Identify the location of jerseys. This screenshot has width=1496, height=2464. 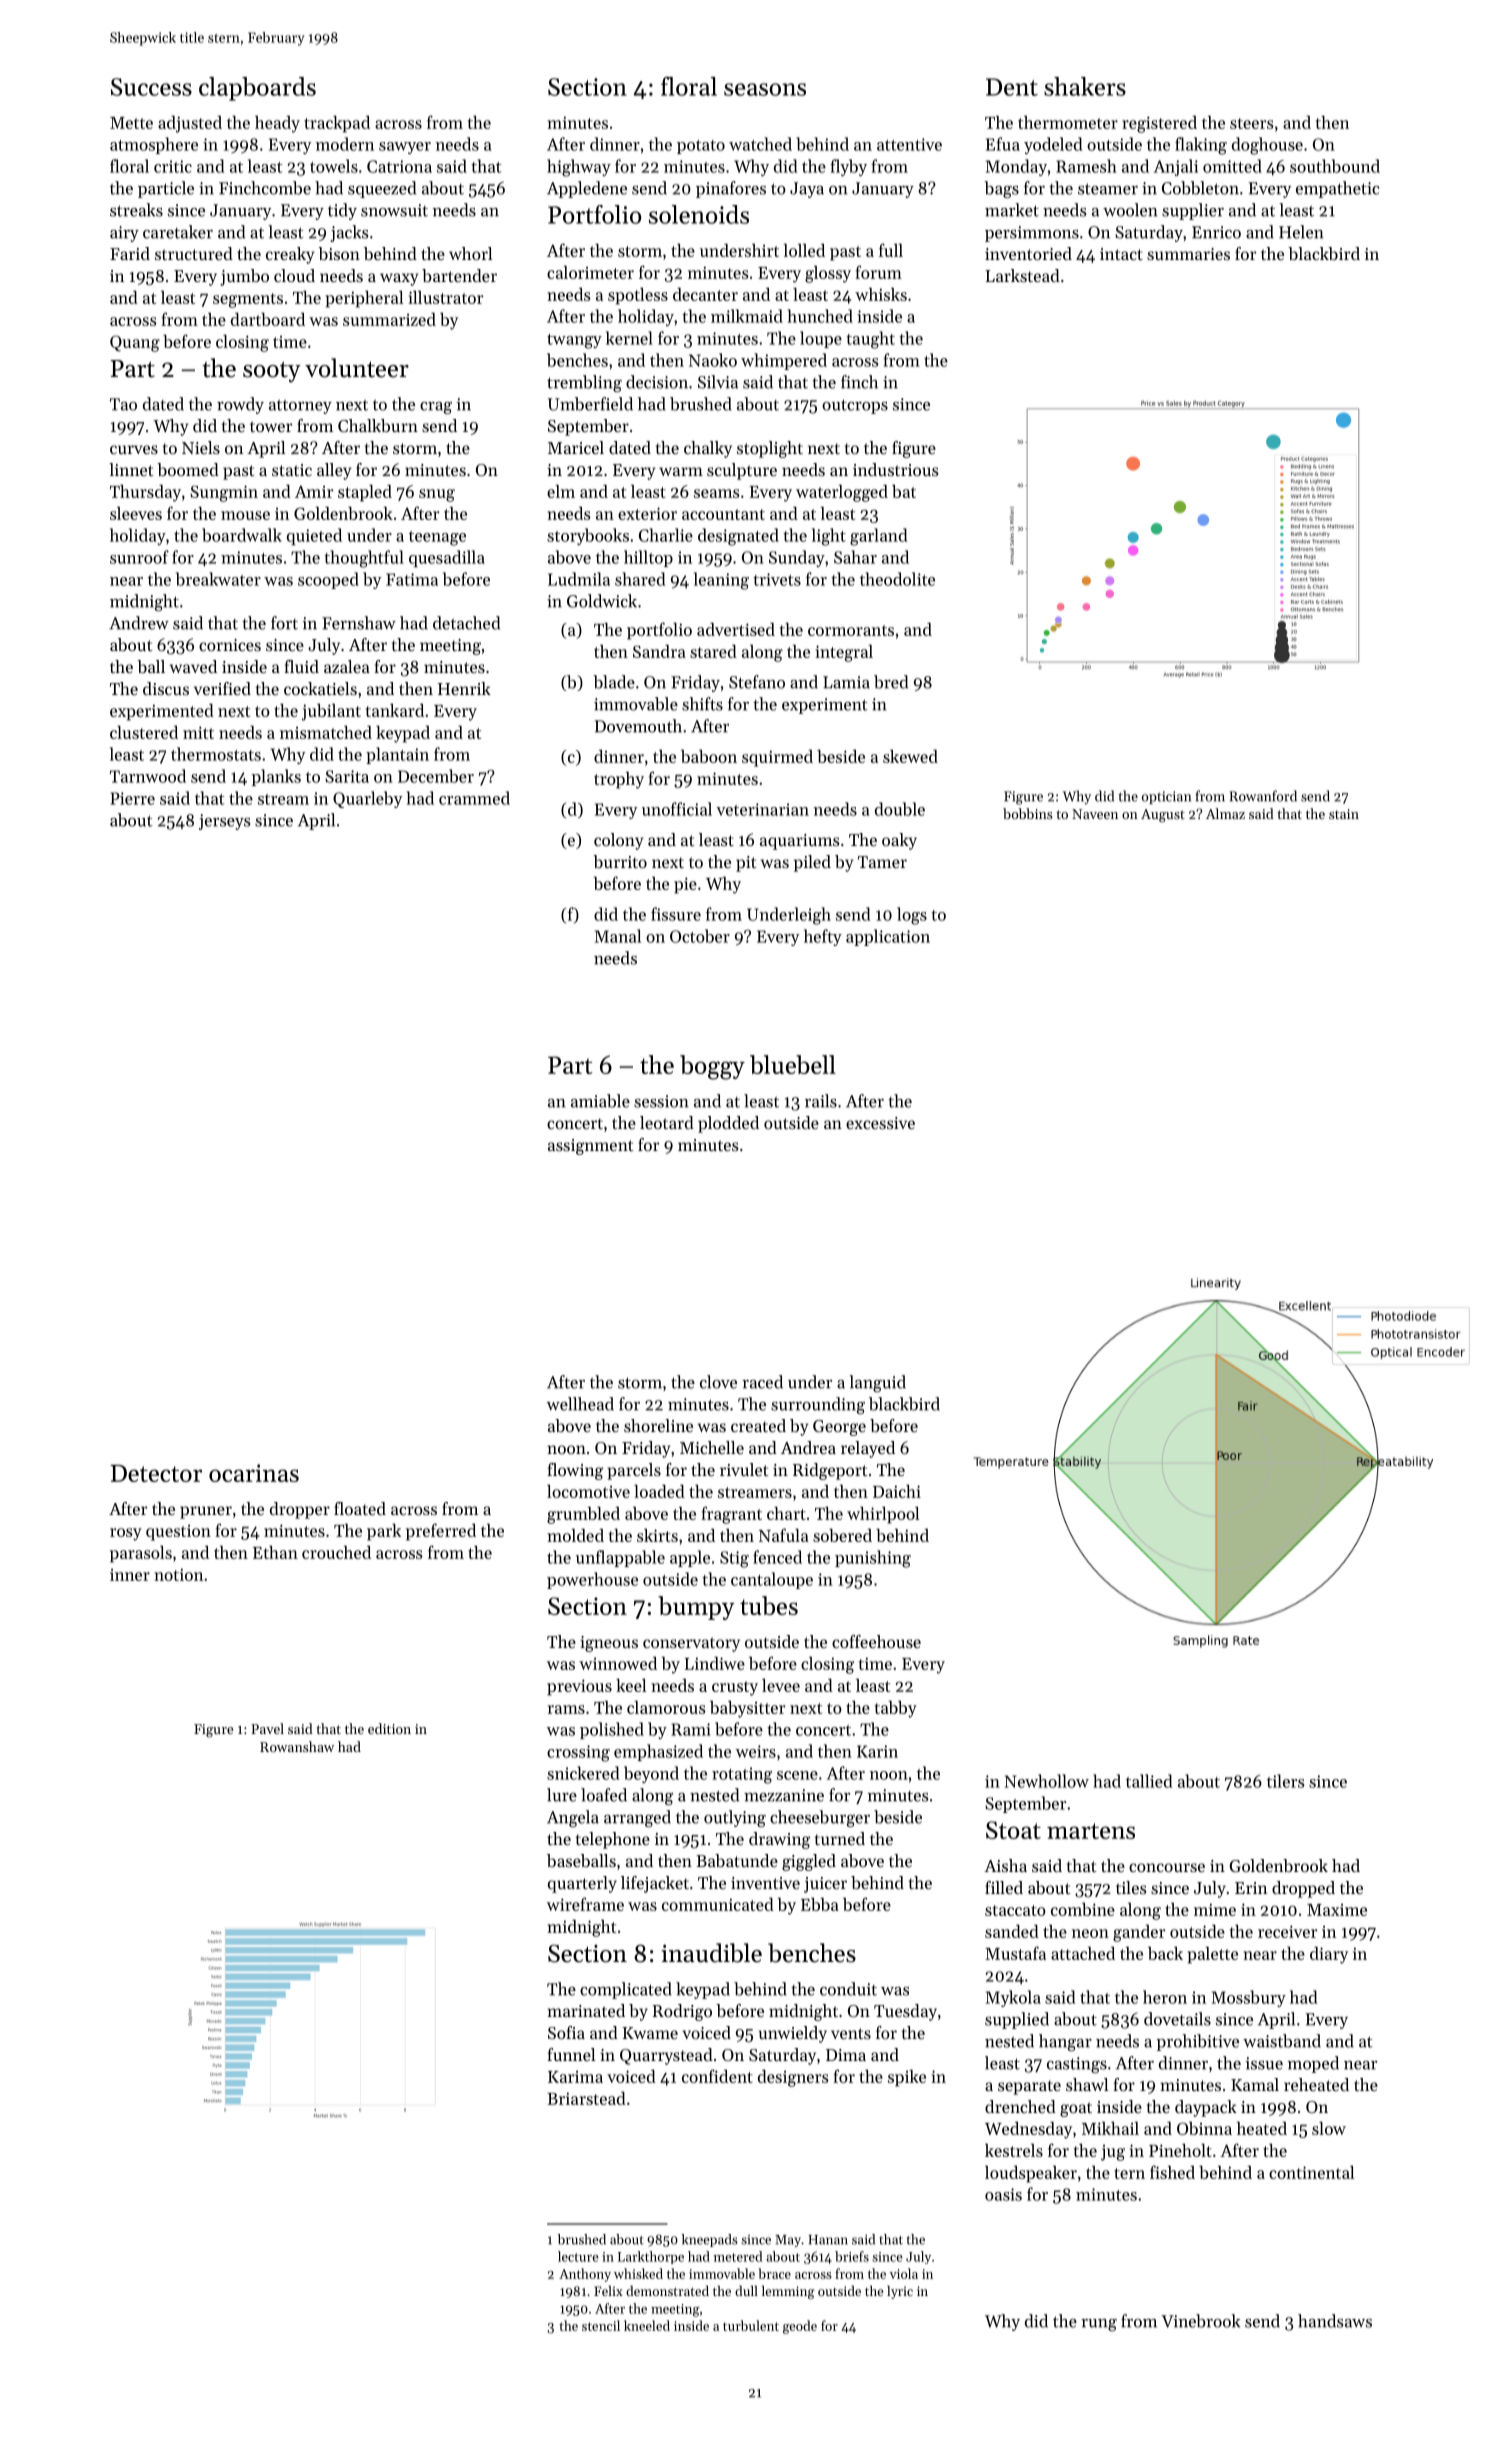
(224, 822).
